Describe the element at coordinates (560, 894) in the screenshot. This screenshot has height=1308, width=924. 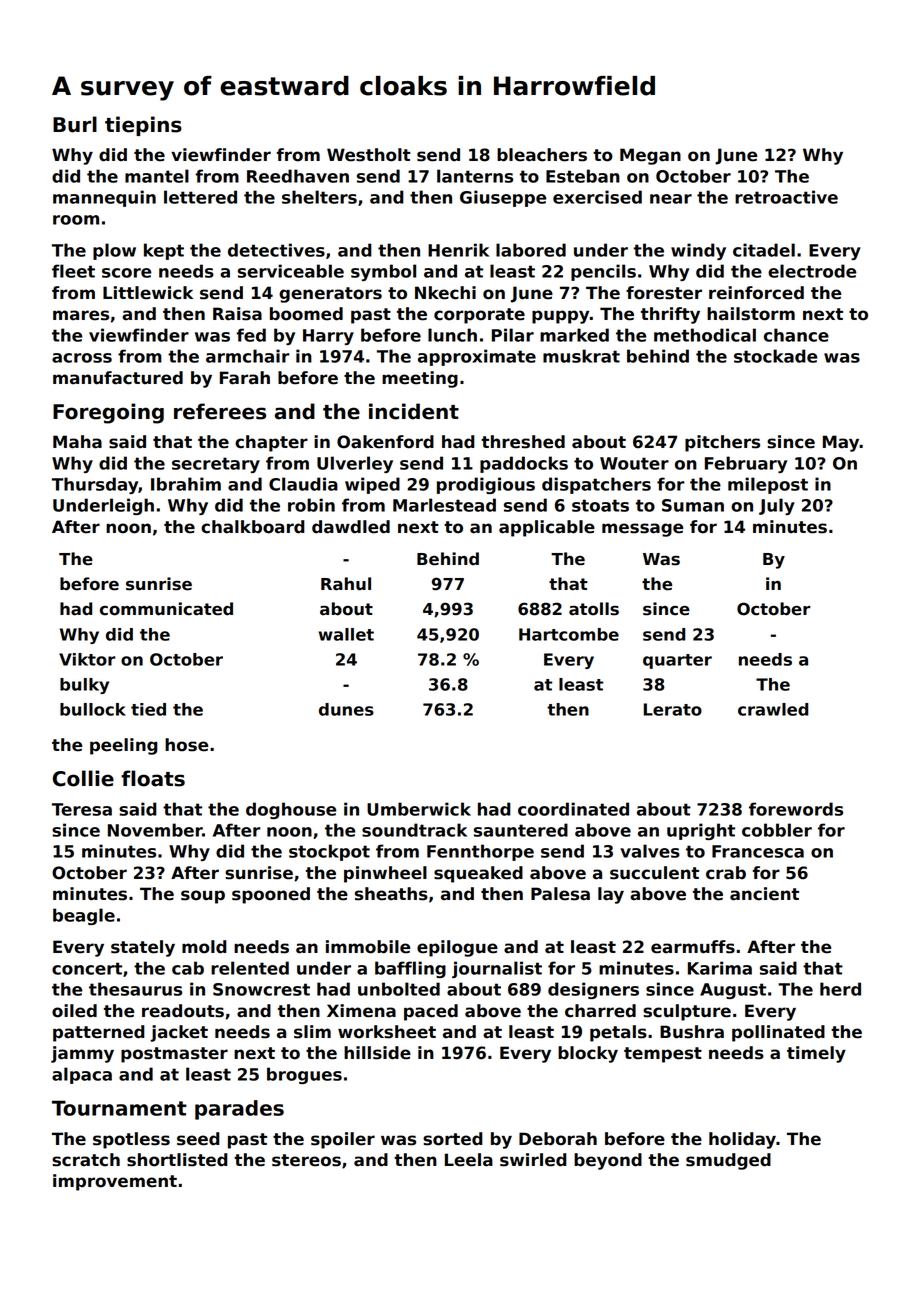
I see `Palesa` at that location.
